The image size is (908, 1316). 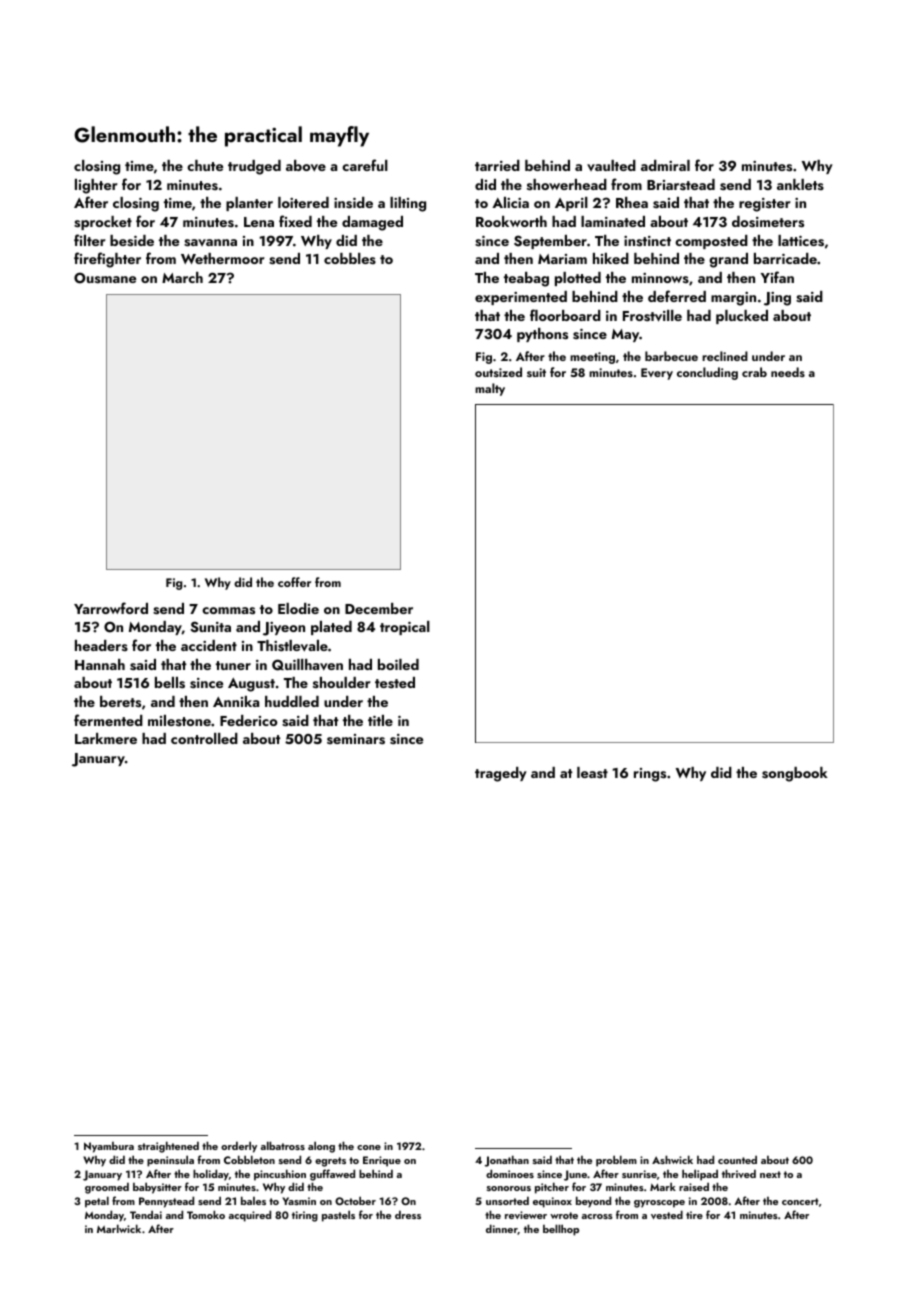 I want to click on Nyambura, so click(x=109, y=1147).
